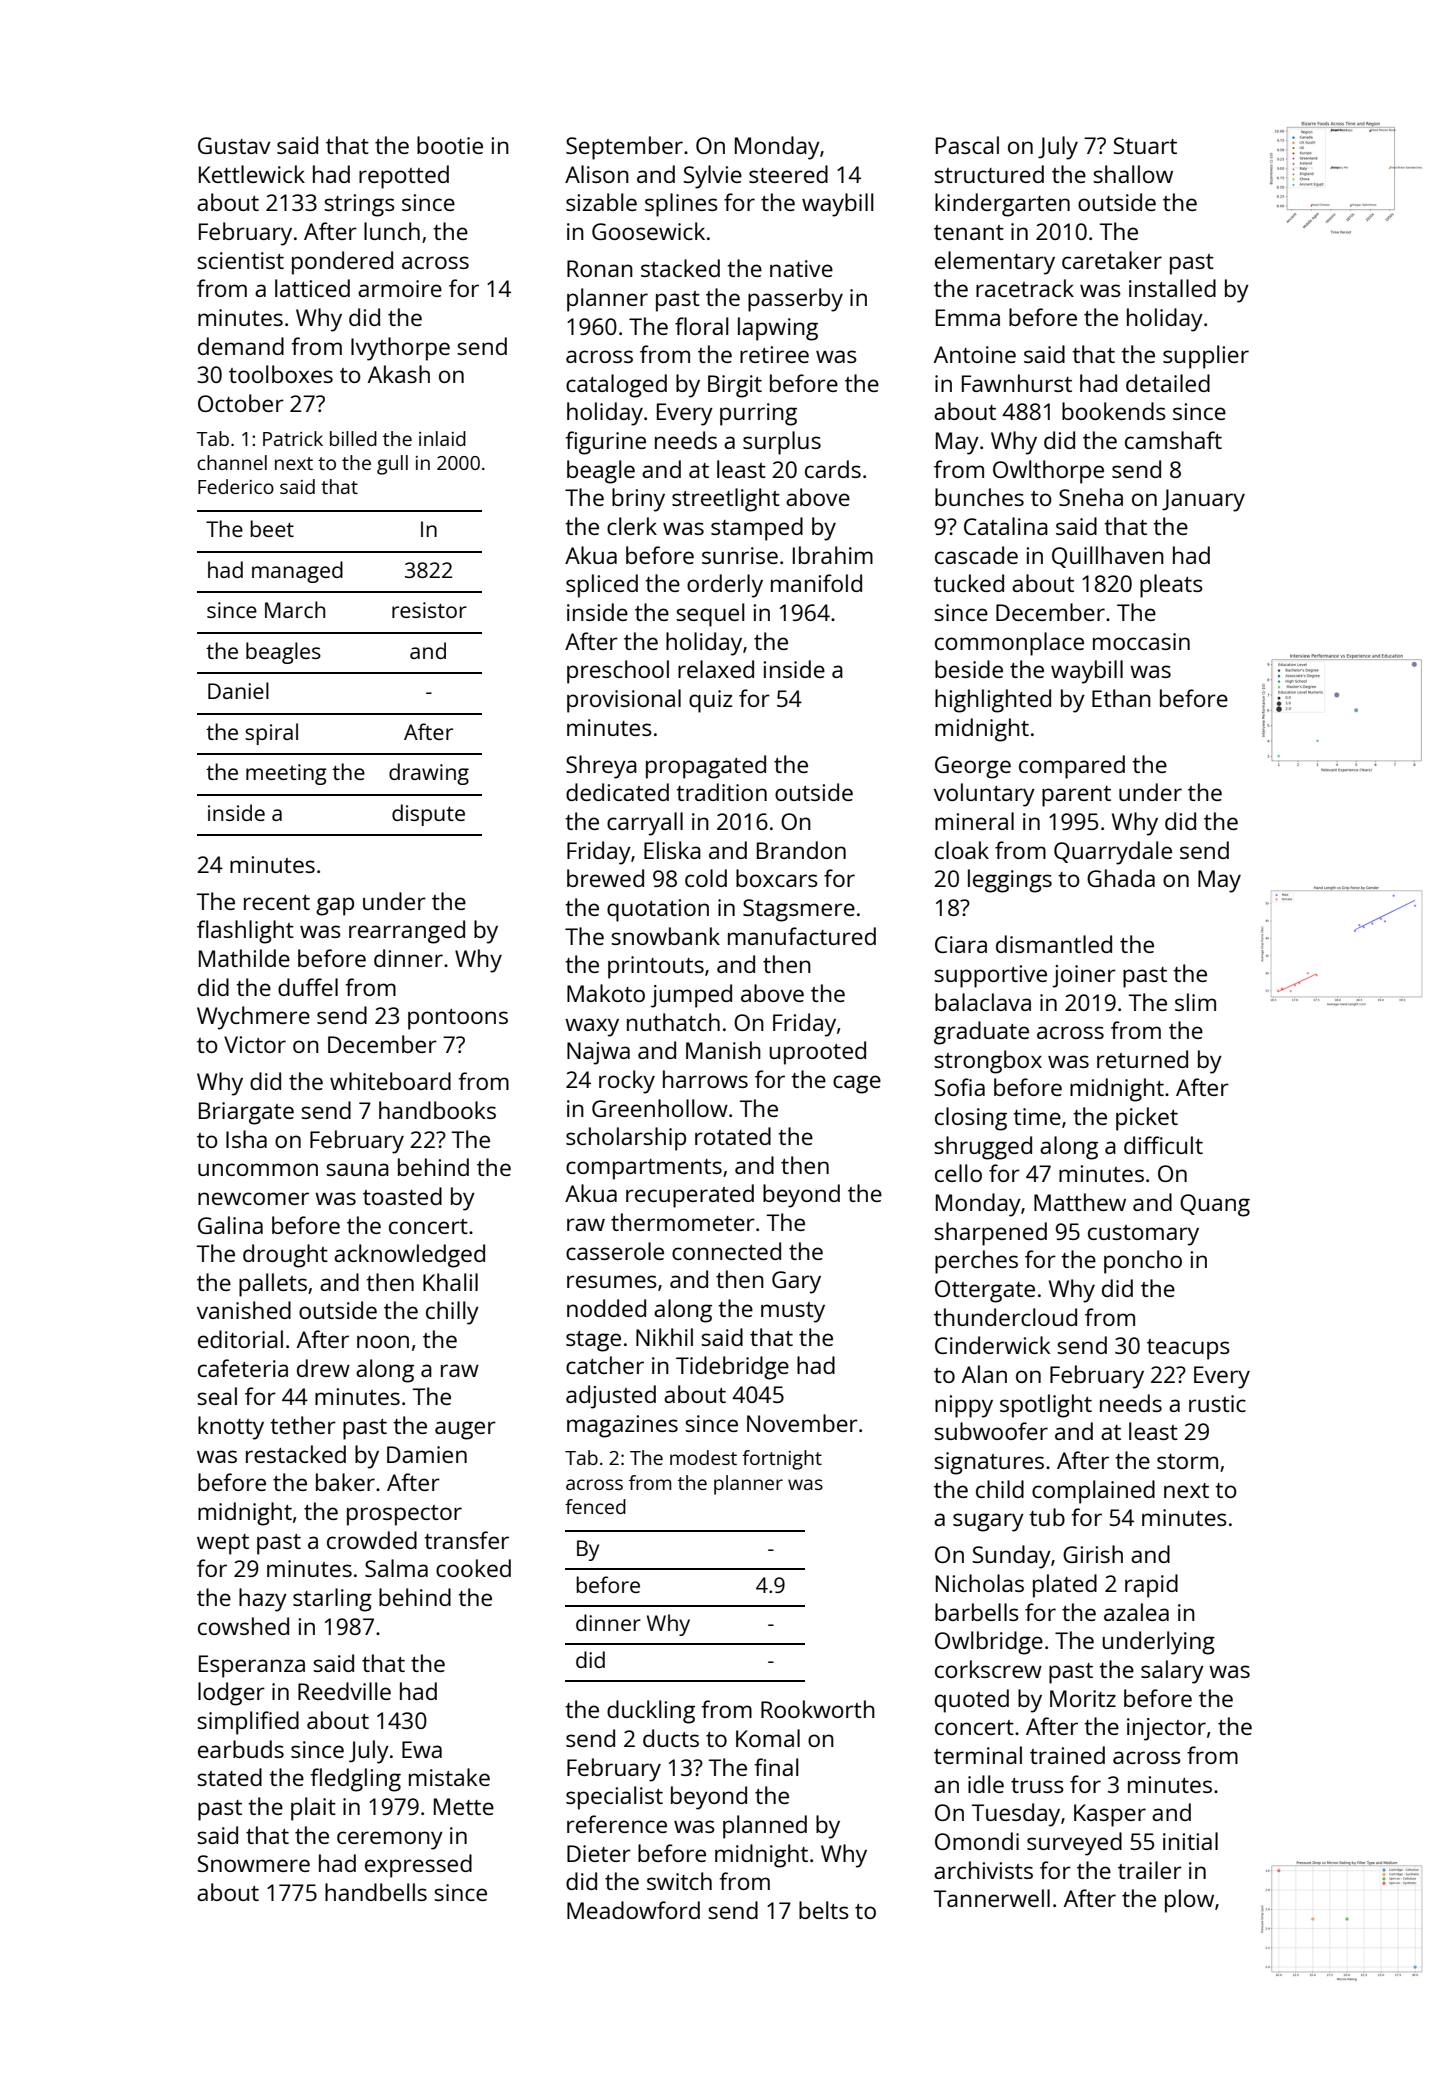 The image size is (1450, 2100). What do you see at coordinates (706, 767) in the image?
I see `propagated` at bounding box center [706, 767].
